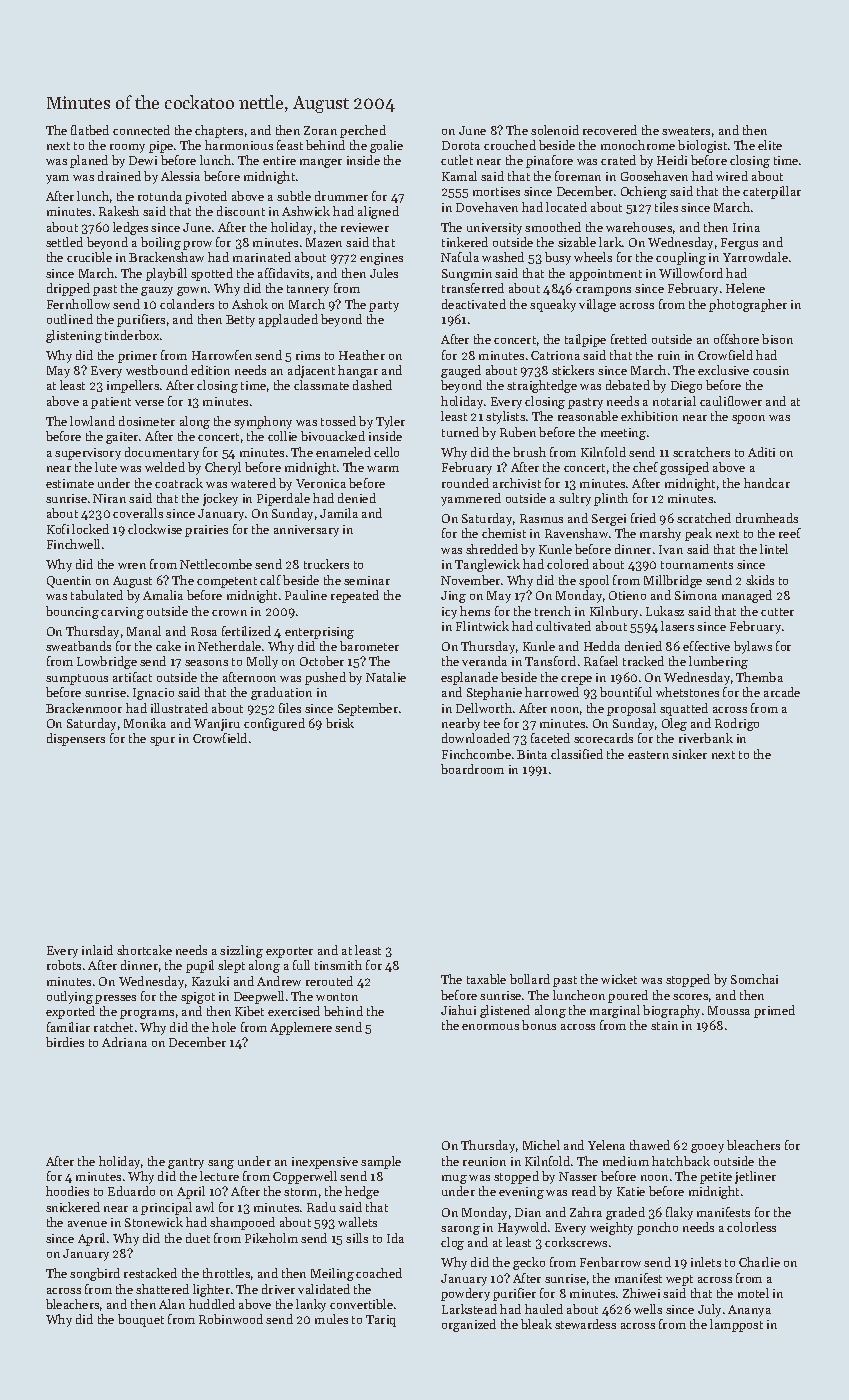 This document has height=1400, width=849. I want to click on spotted, so click(212, 274).
